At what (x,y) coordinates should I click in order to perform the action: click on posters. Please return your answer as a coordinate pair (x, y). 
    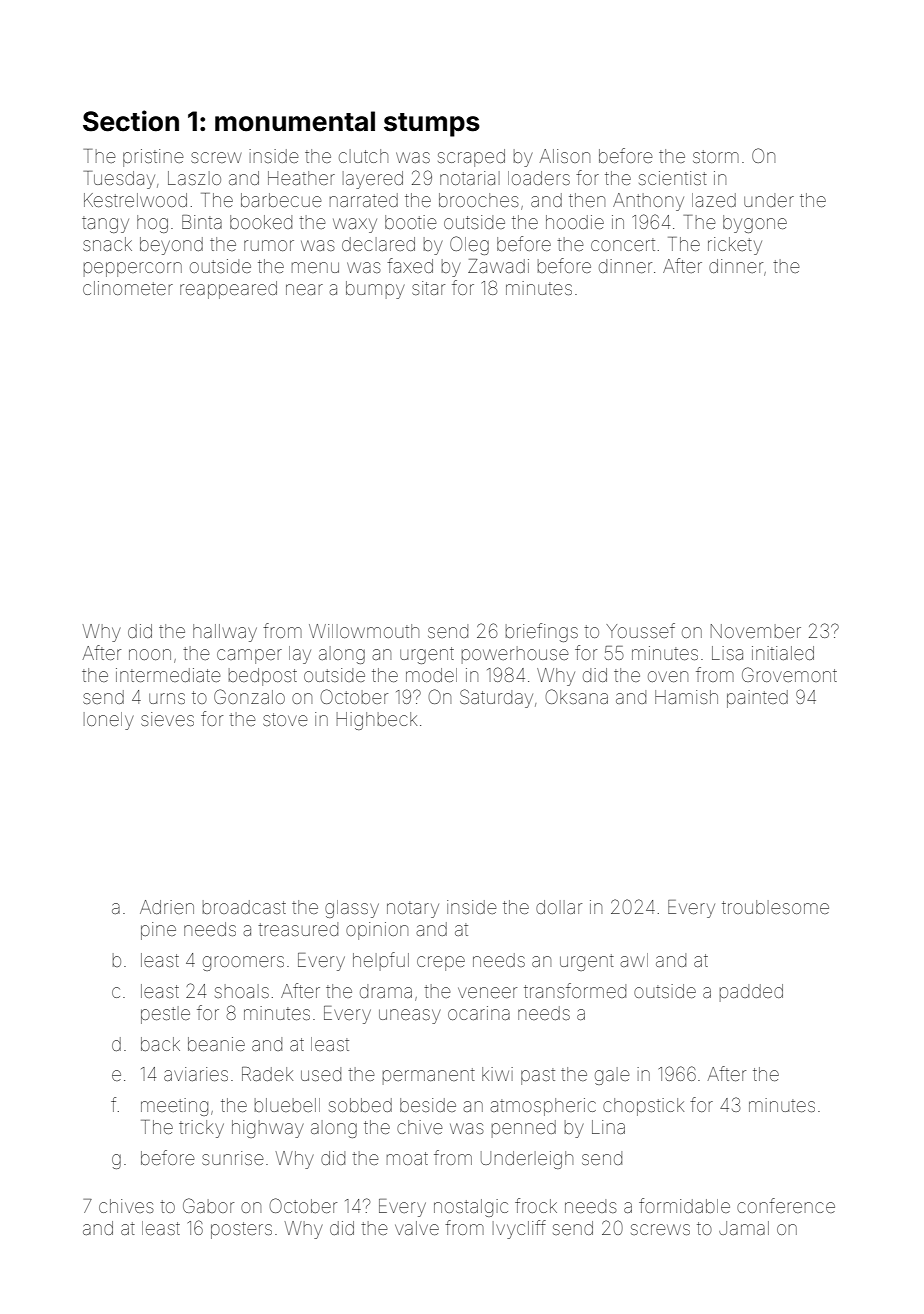
    Looking at the image, I should click on (241, 1230).
